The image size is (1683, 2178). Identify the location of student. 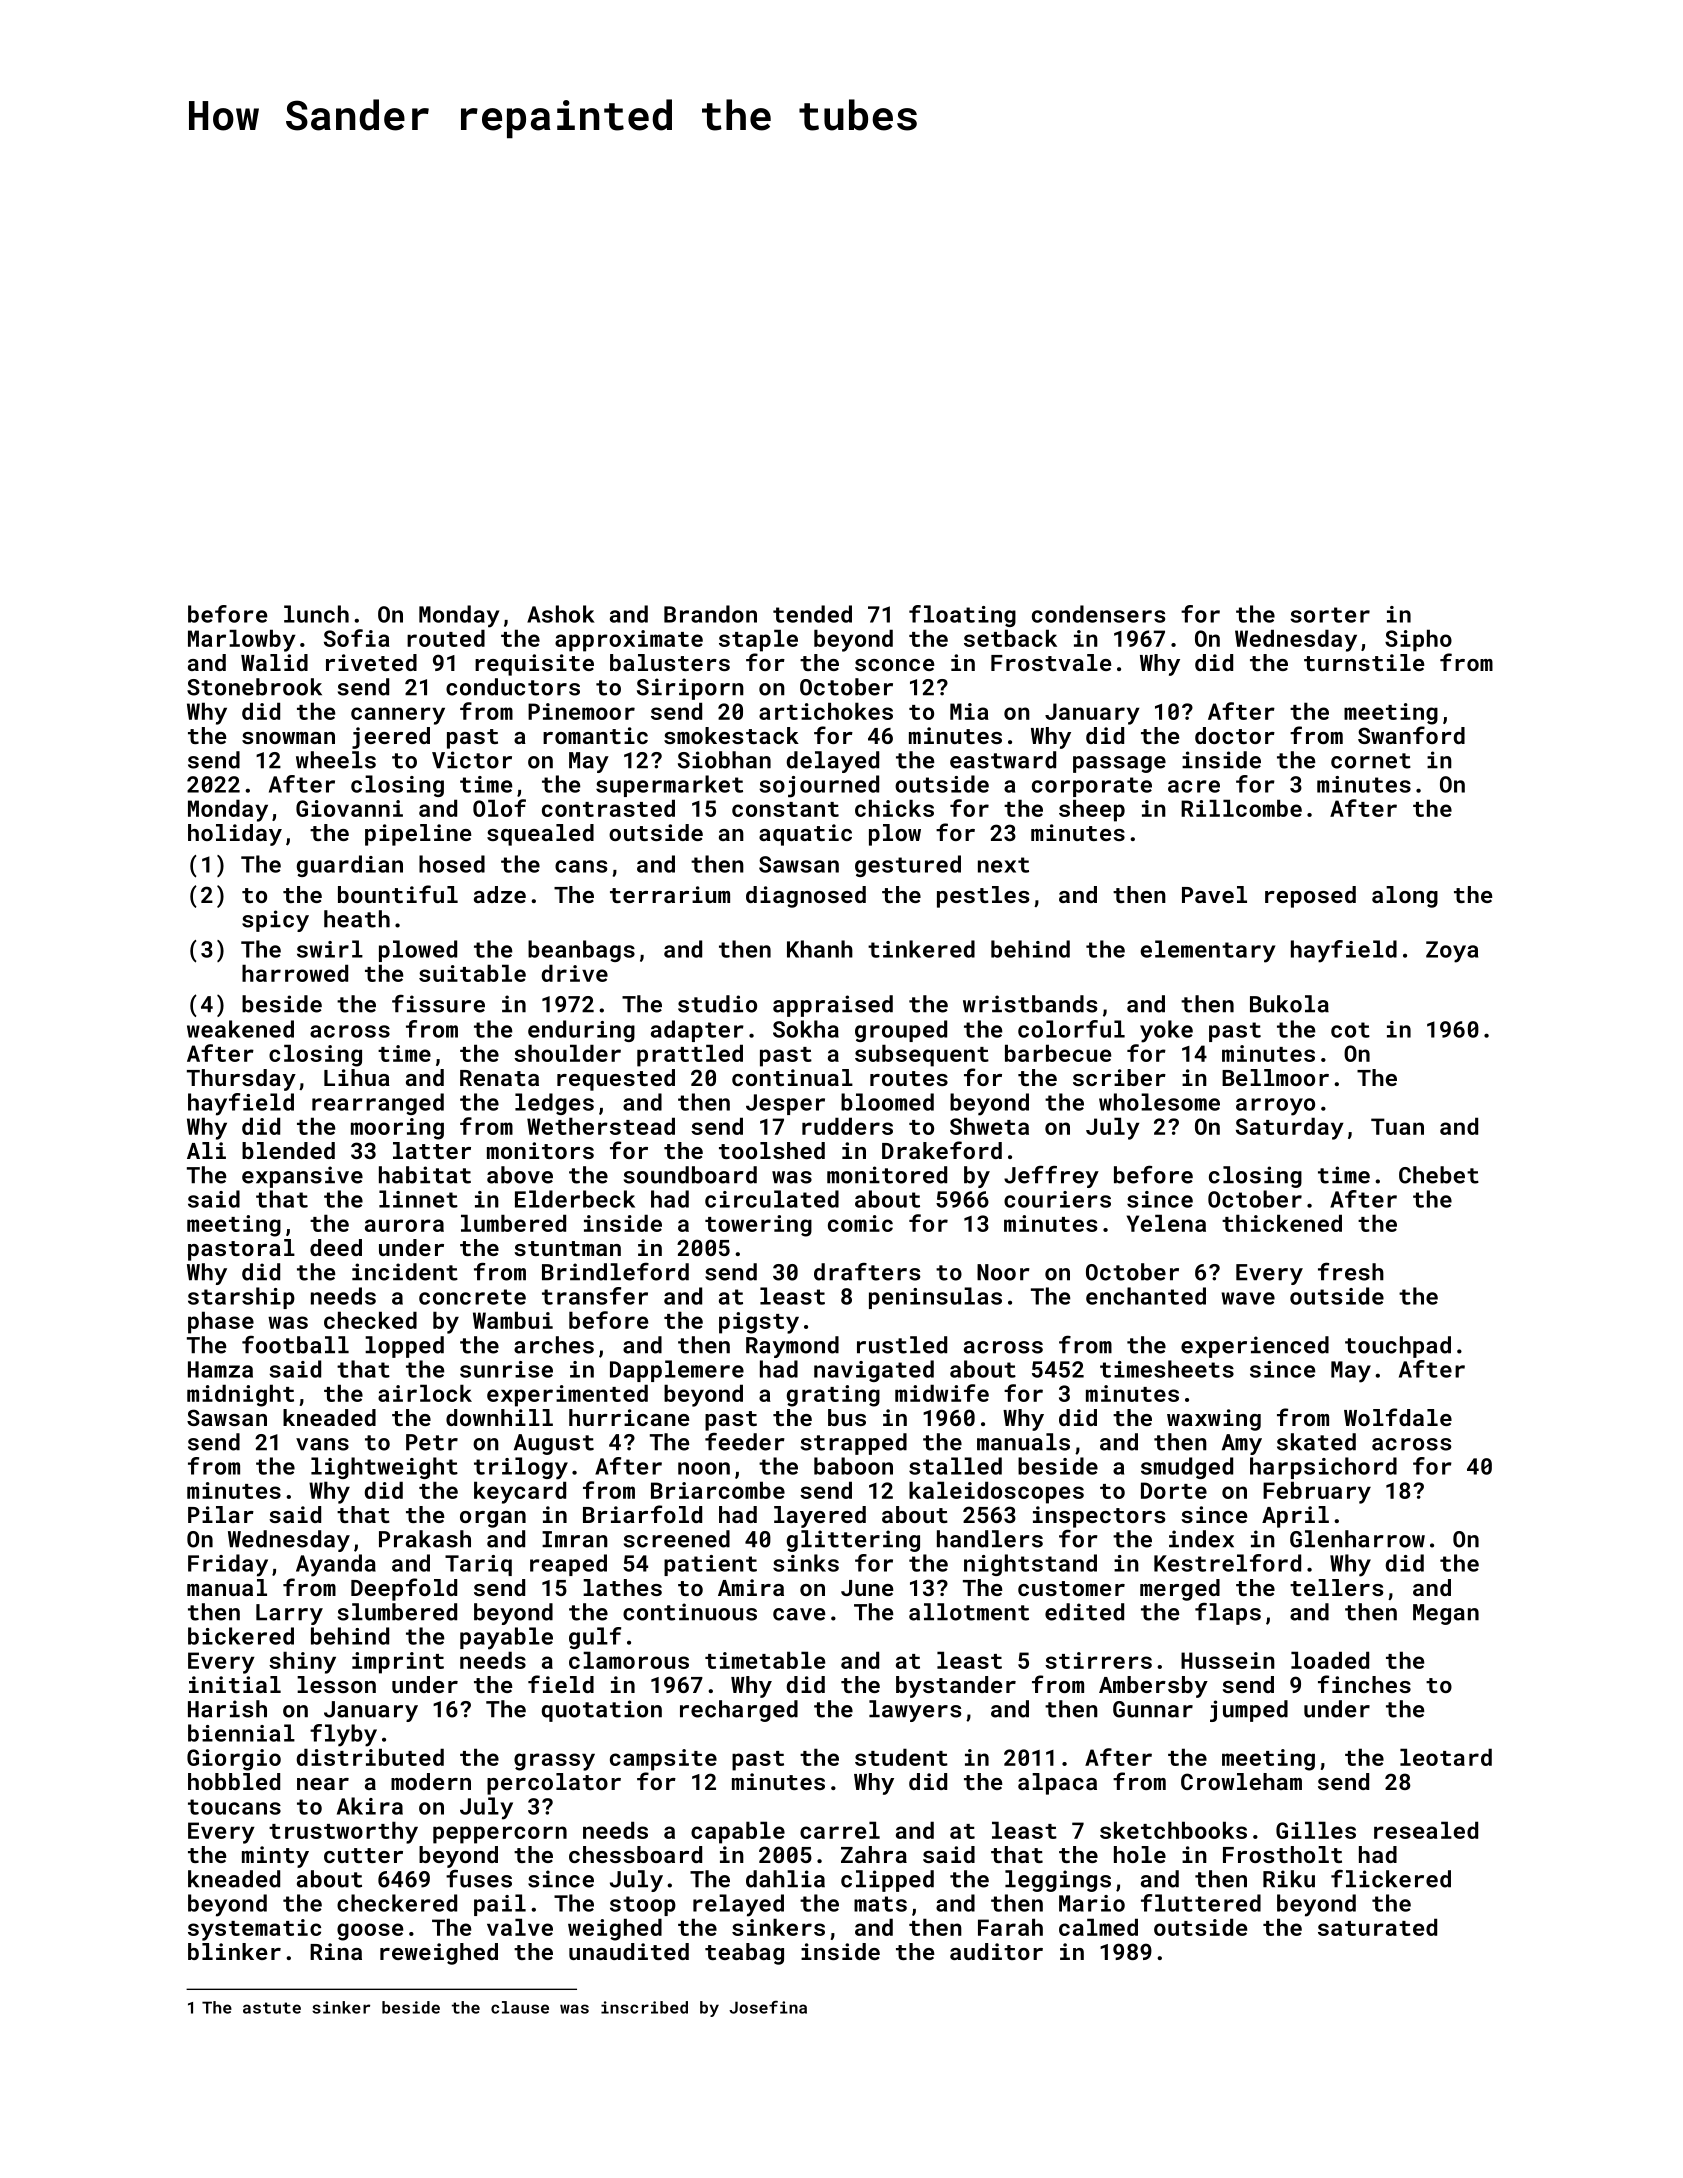
(901, 1757).
